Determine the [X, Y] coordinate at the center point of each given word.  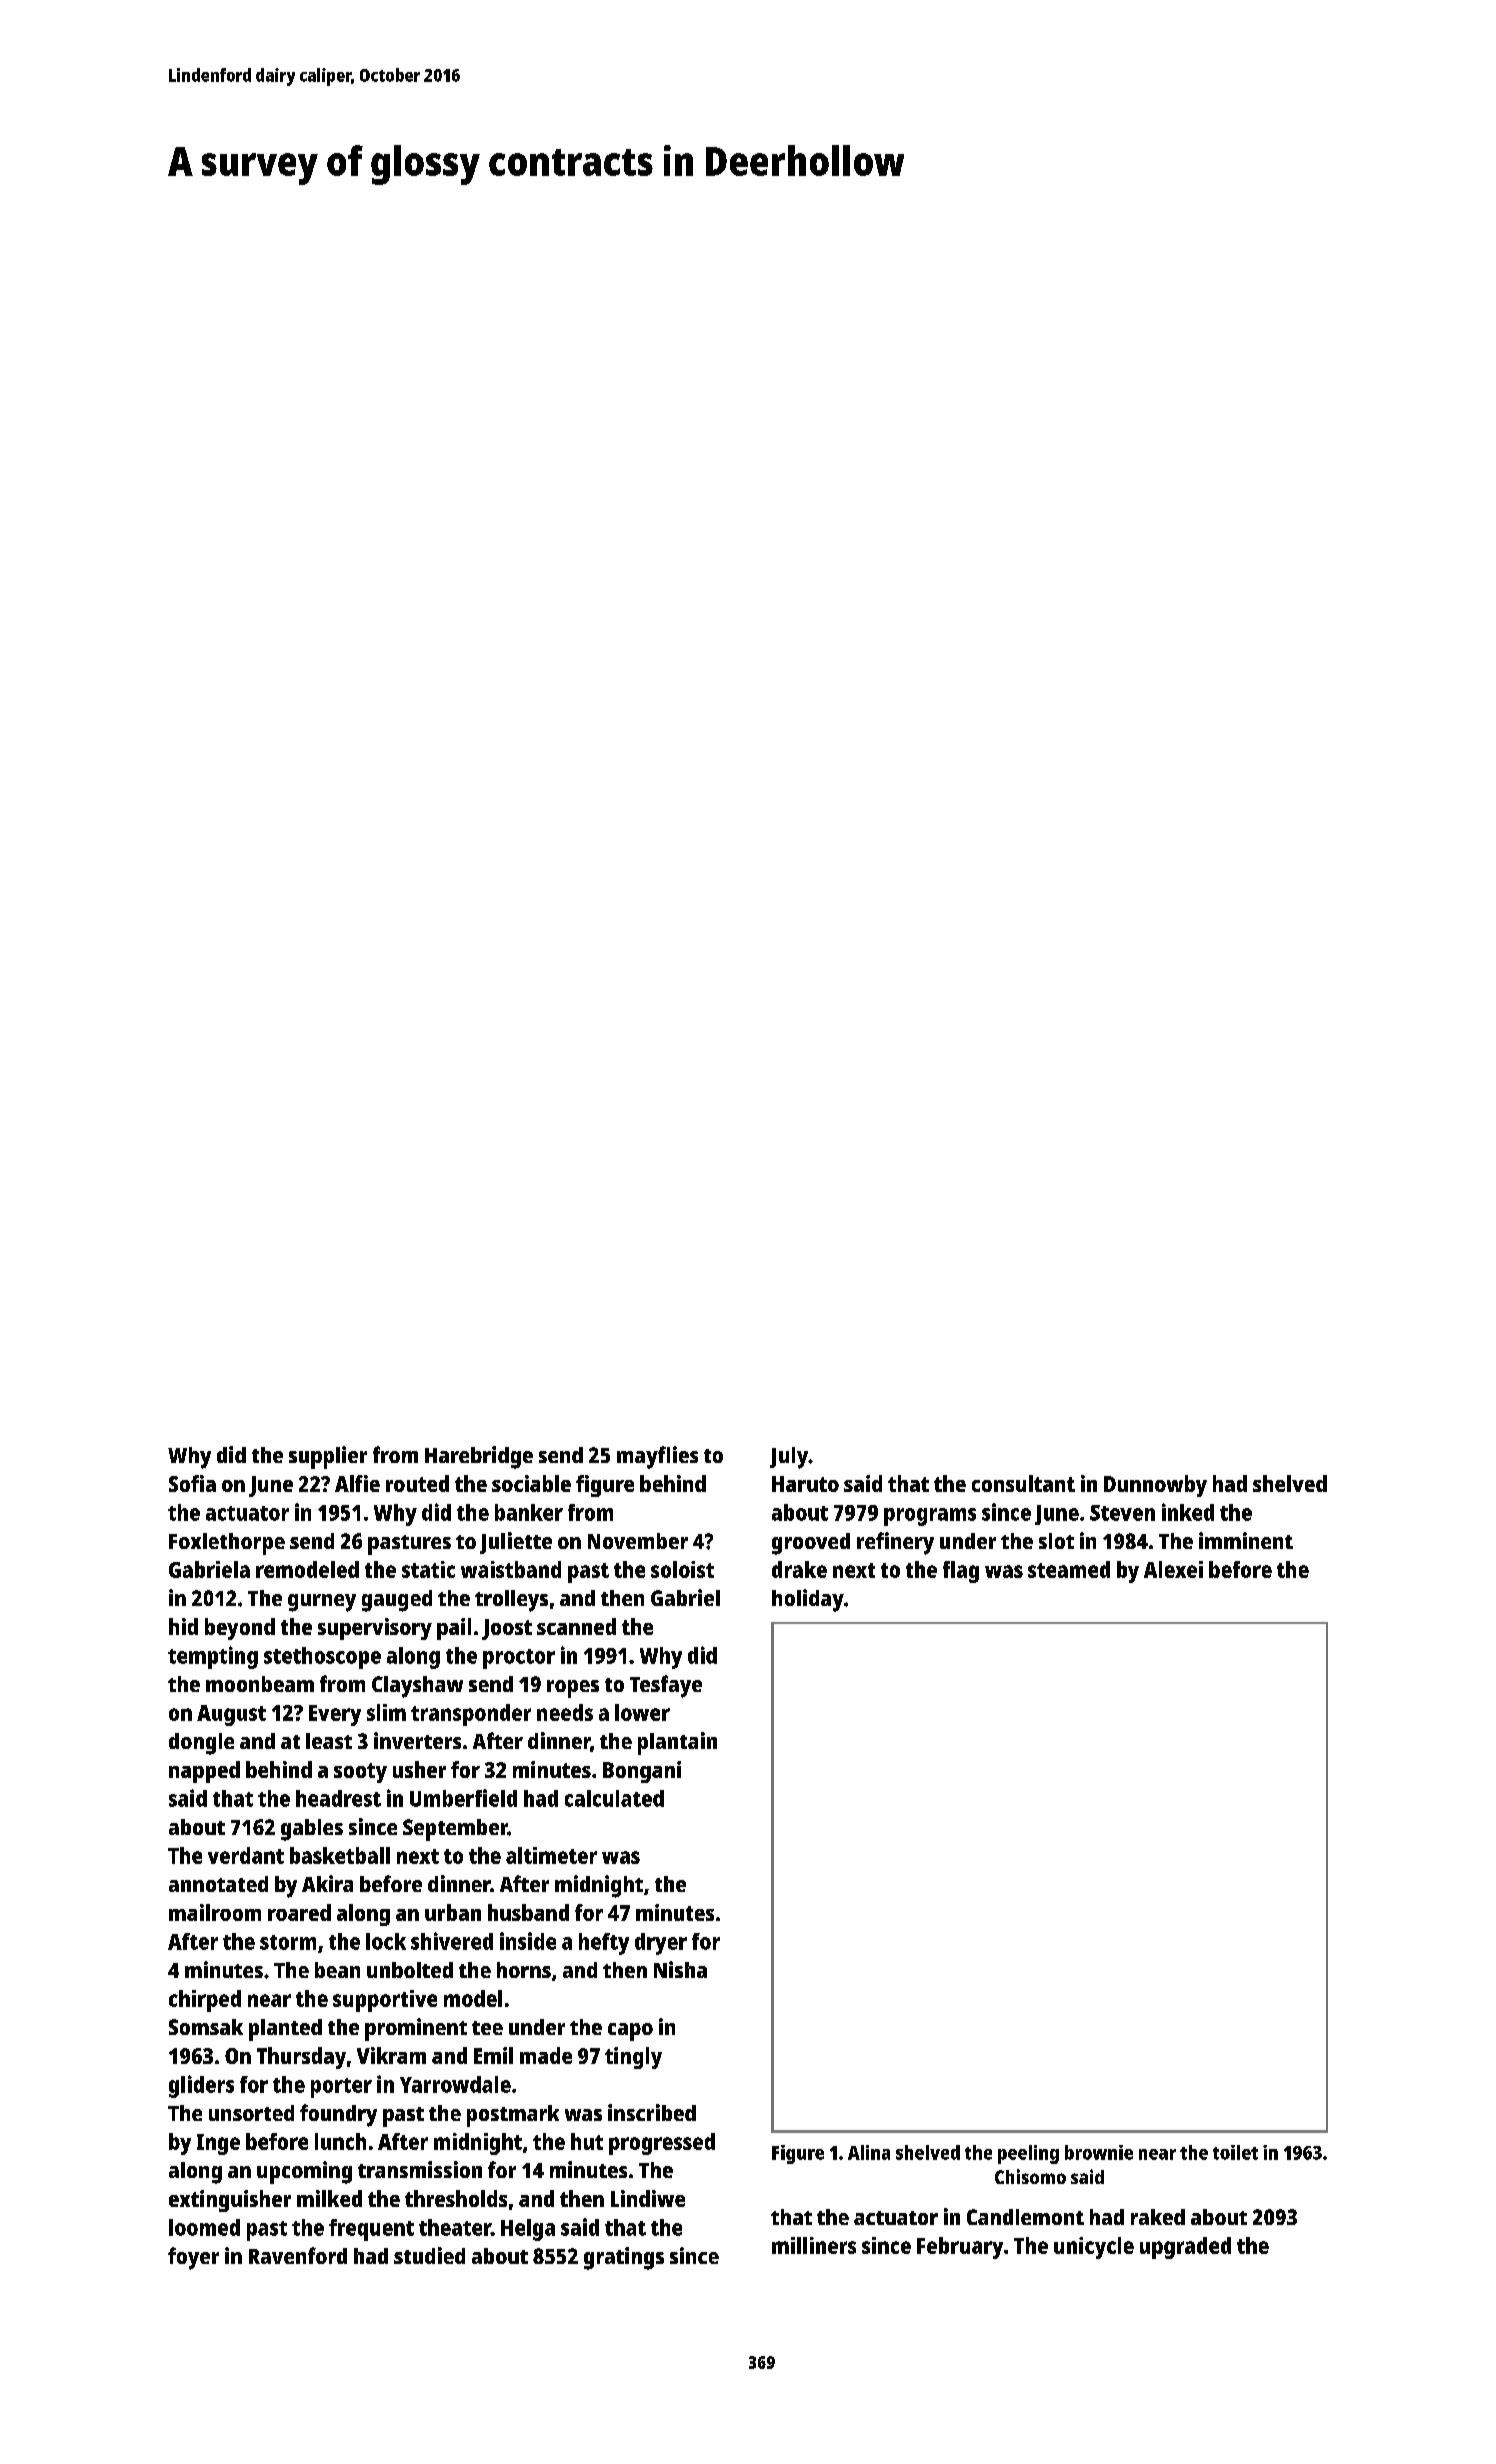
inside [528, 1941]
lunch [340, 2141]
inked [1188, 1512]
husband [528, 1912]
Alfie [357, 1483]
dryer [661, 1944]
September [455, 1830]
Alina [869, 2152]
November [638, 1541]
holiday [808, 1600]
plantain [677, 1743]
